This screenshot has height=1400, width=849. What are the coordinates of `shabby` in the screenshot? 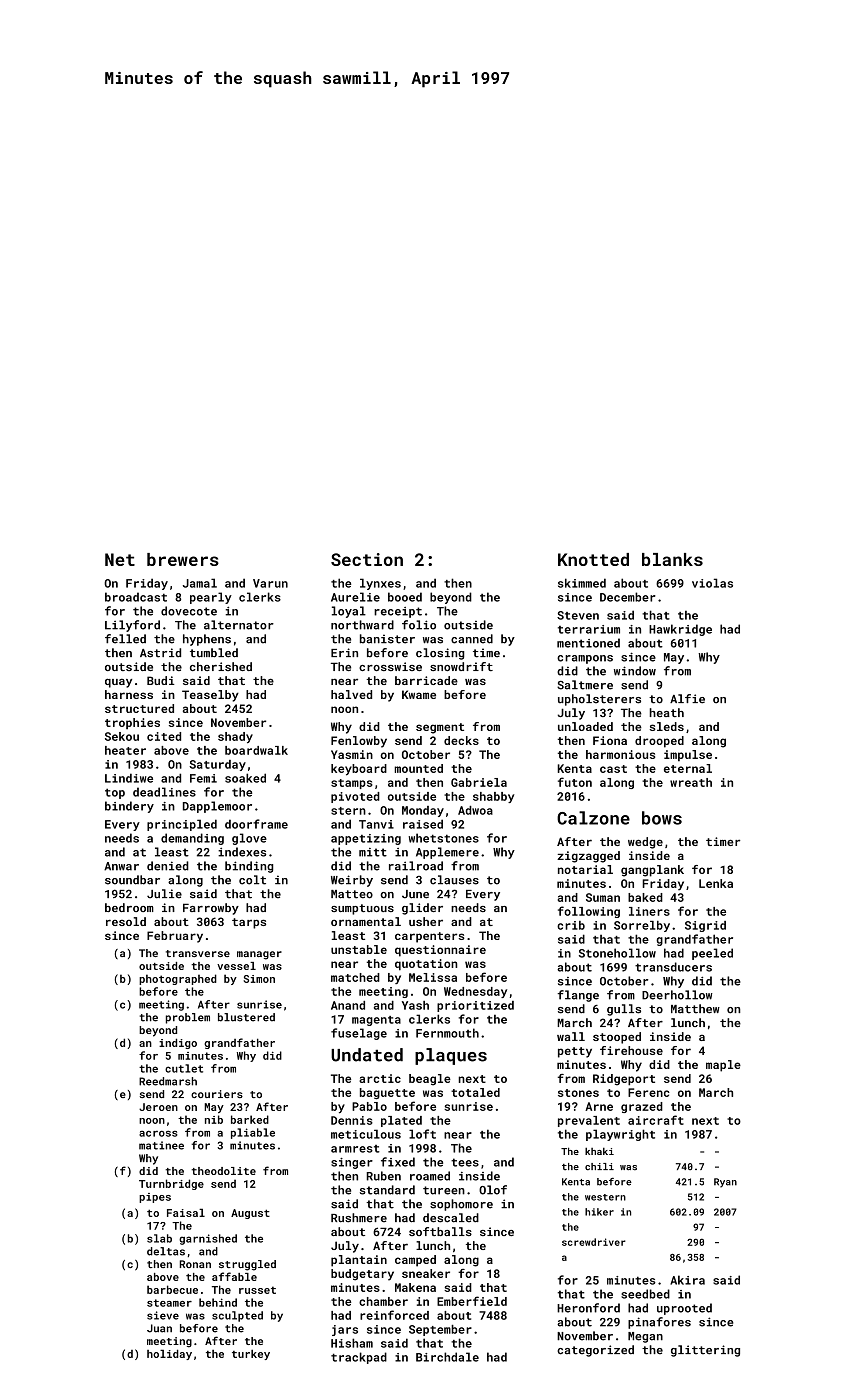 It's located at (494, 797).
